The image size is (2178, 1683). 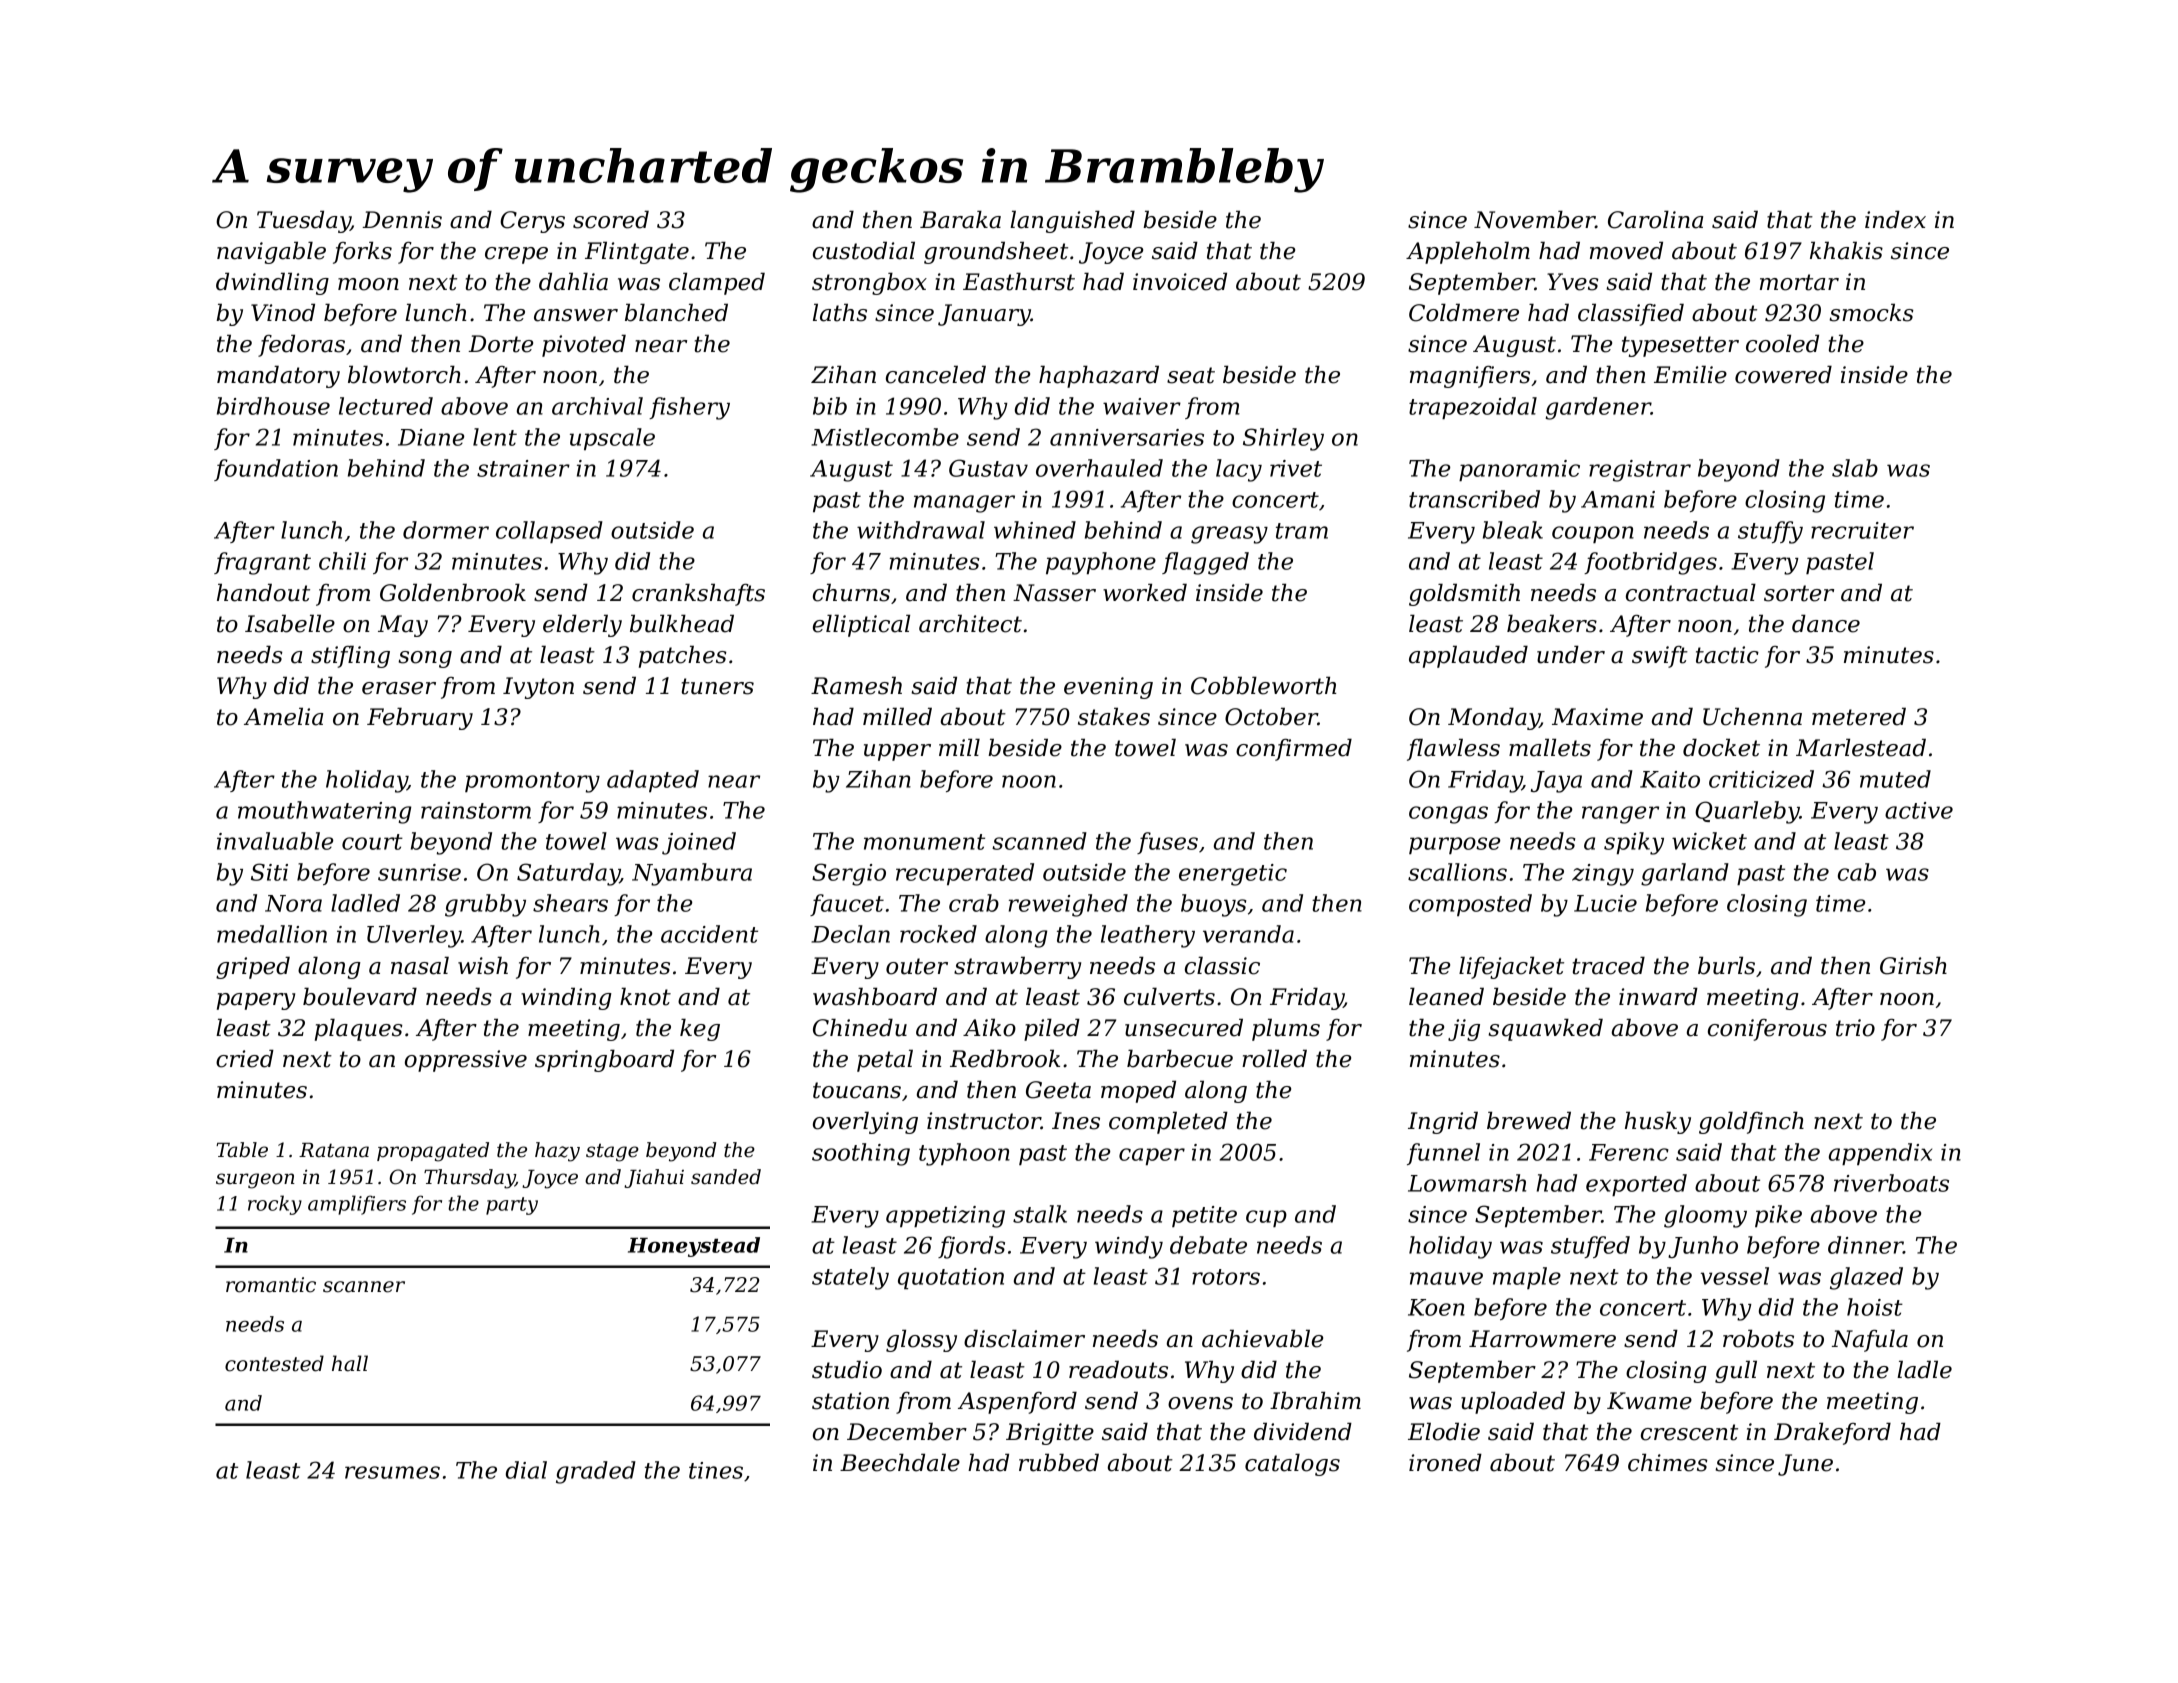 I want to click on Honeystead, so click(x=694, y=1247).
